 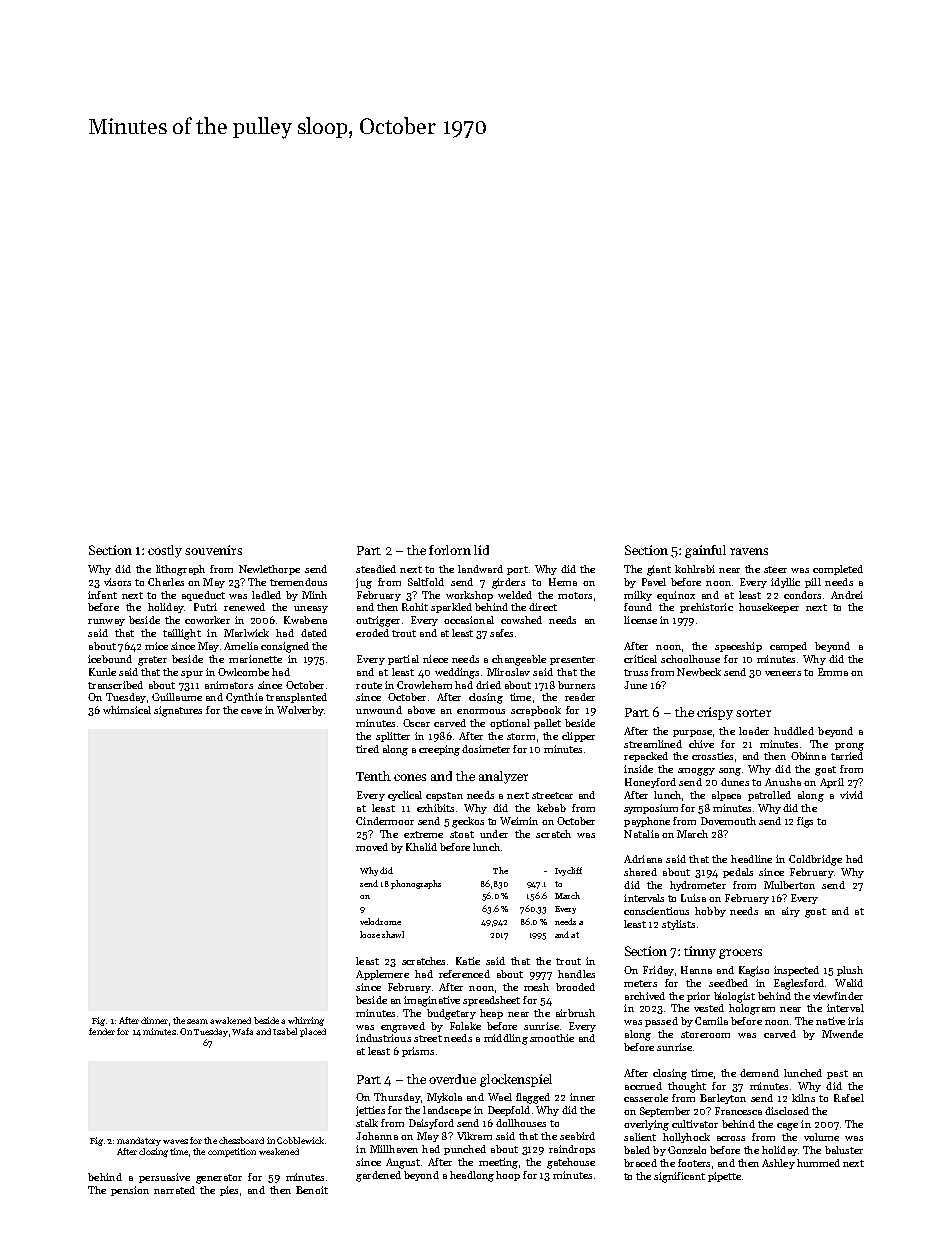 I want to click on pension, so click(x=130, y=1191).
